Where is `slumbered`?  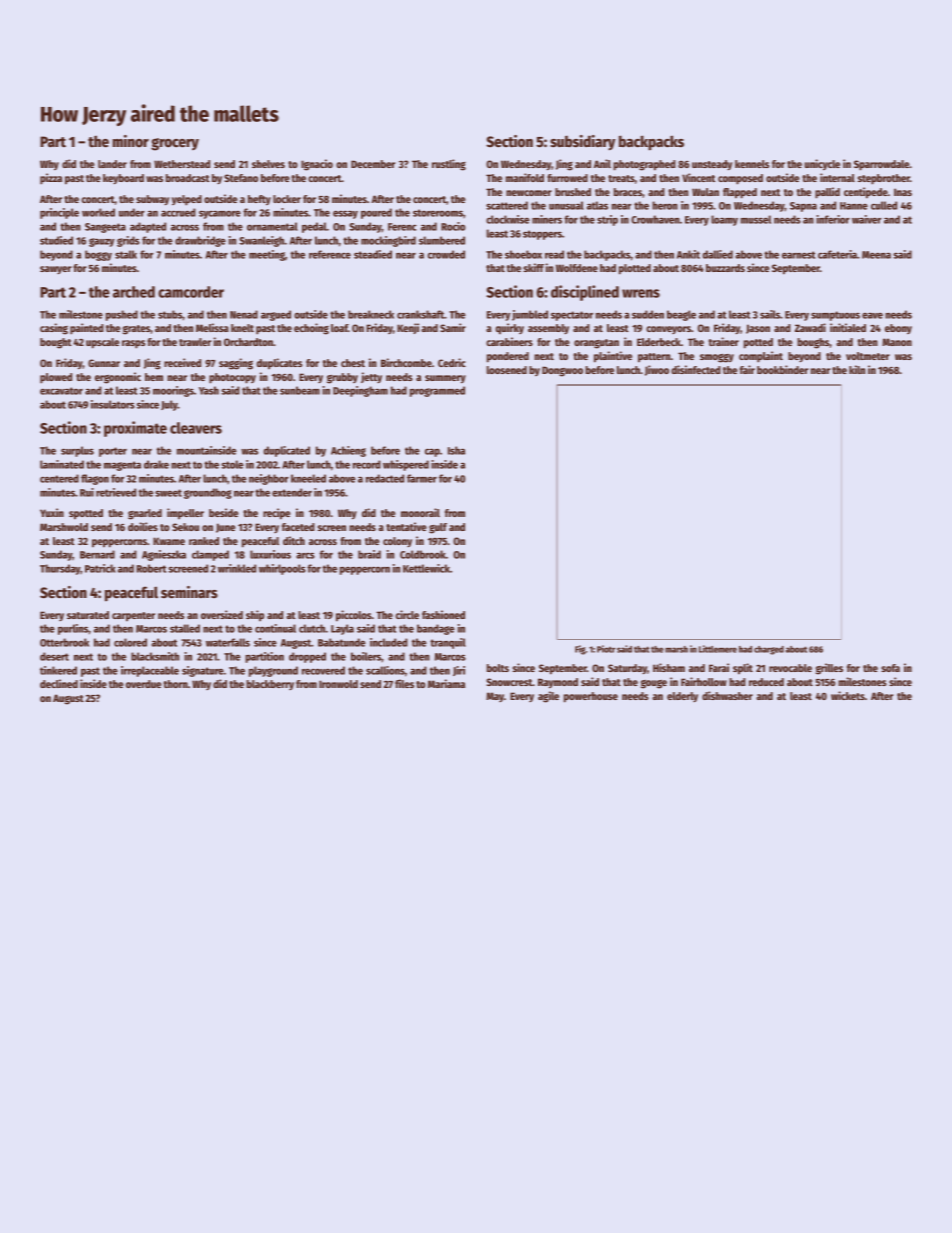 slumbered is located at coordinates (442, 240).
